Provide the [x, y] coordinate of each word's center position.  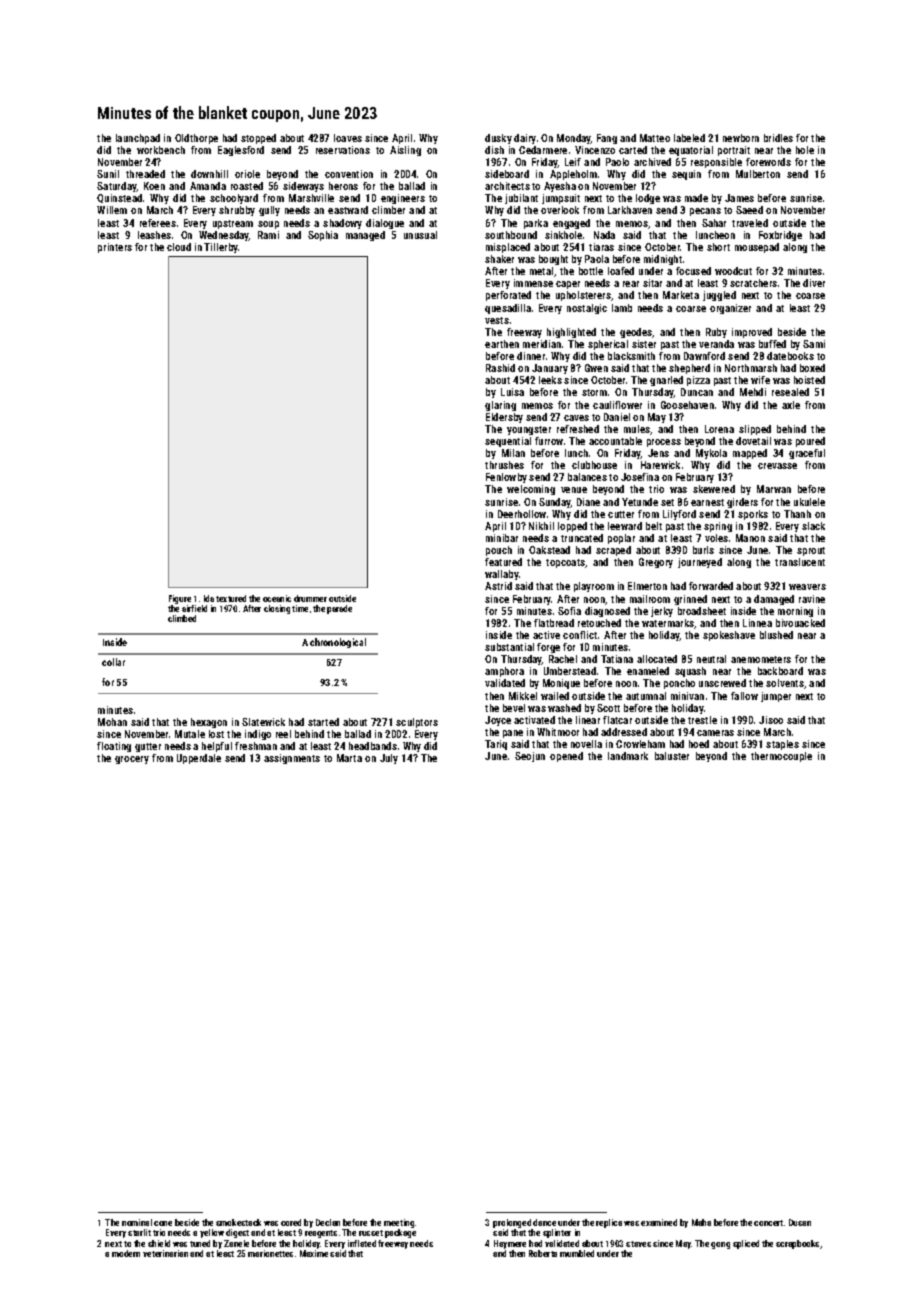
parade [339, 609]
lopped [572, 527]
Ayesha [560, 187]
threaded [145, 174]
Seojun [530, 757]
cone [163, 1223]
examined [659, 1222]
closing [277, 609]
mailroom [650, 599]
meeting [399, 1223]
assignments [292, 759]
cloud [179, 247]
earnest [707, 502]
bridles [778, 138]
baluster [672, 756]
